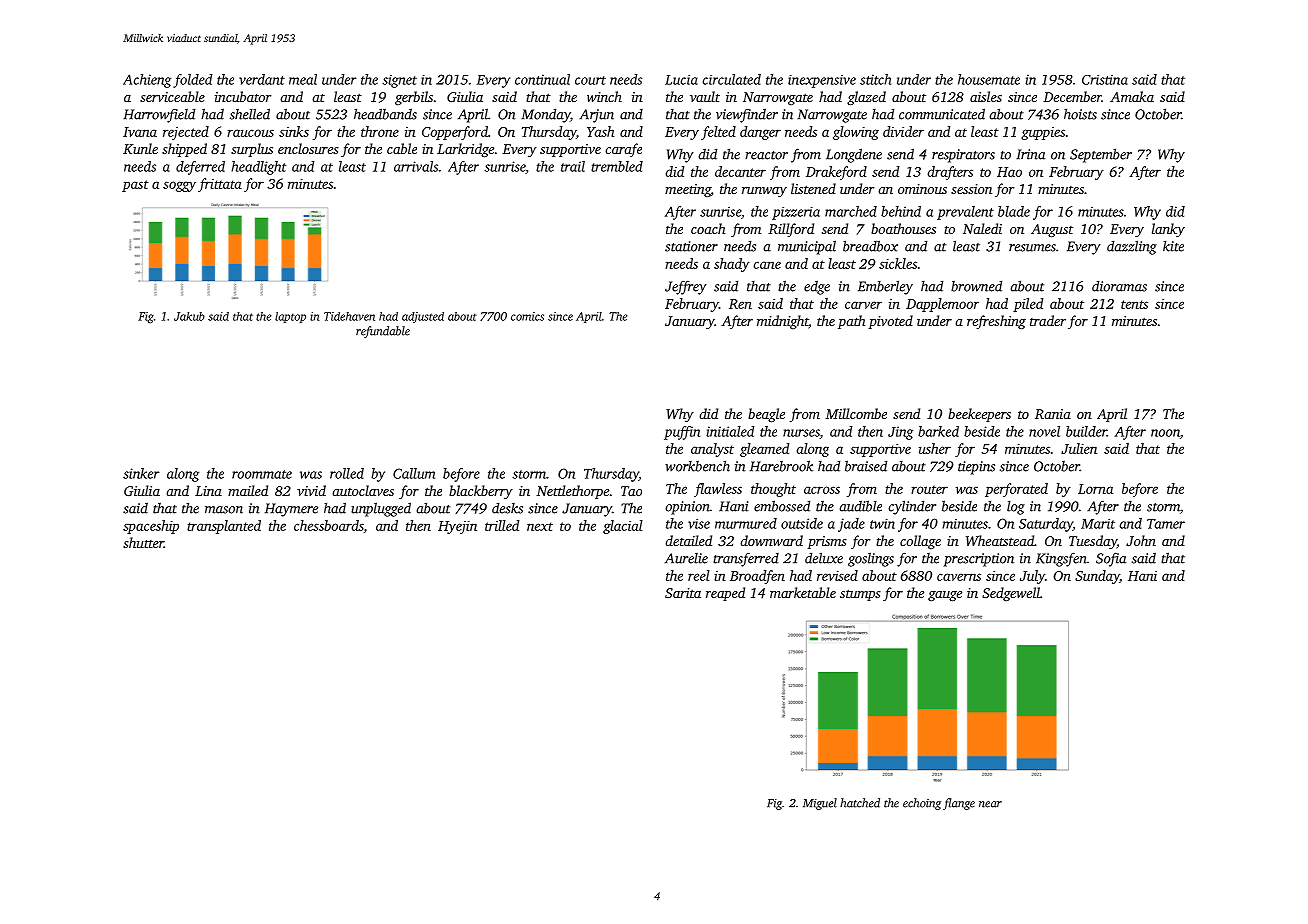 Image resolution: width=1308 pixels, height=924 pixels. I want to click on aisles, so click(986, 96).
